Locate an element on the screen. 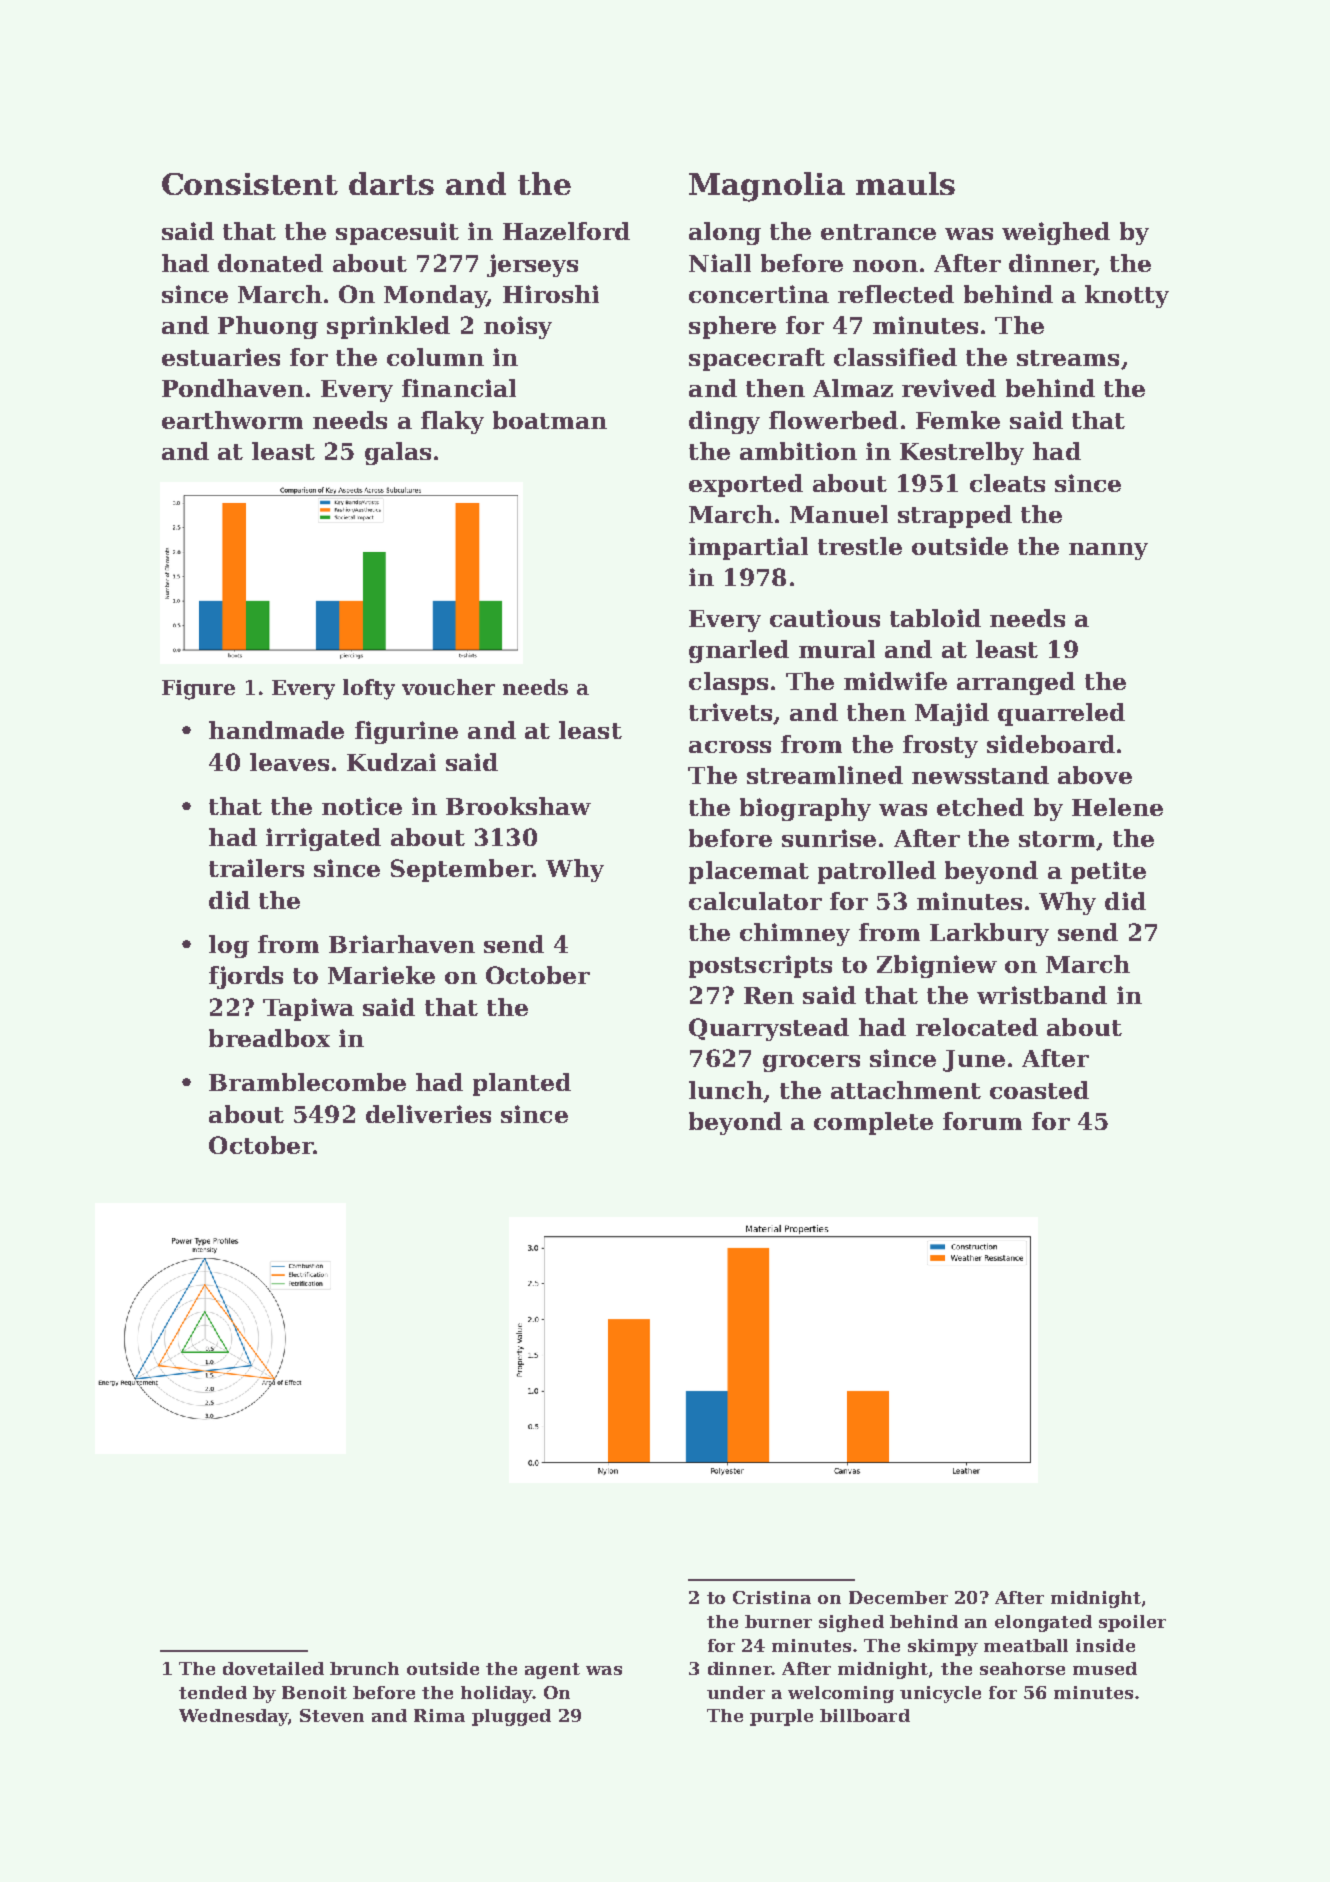 This screenshot has width=1330, height=1882. Brookshaw is located at coordinates (518, 806).
